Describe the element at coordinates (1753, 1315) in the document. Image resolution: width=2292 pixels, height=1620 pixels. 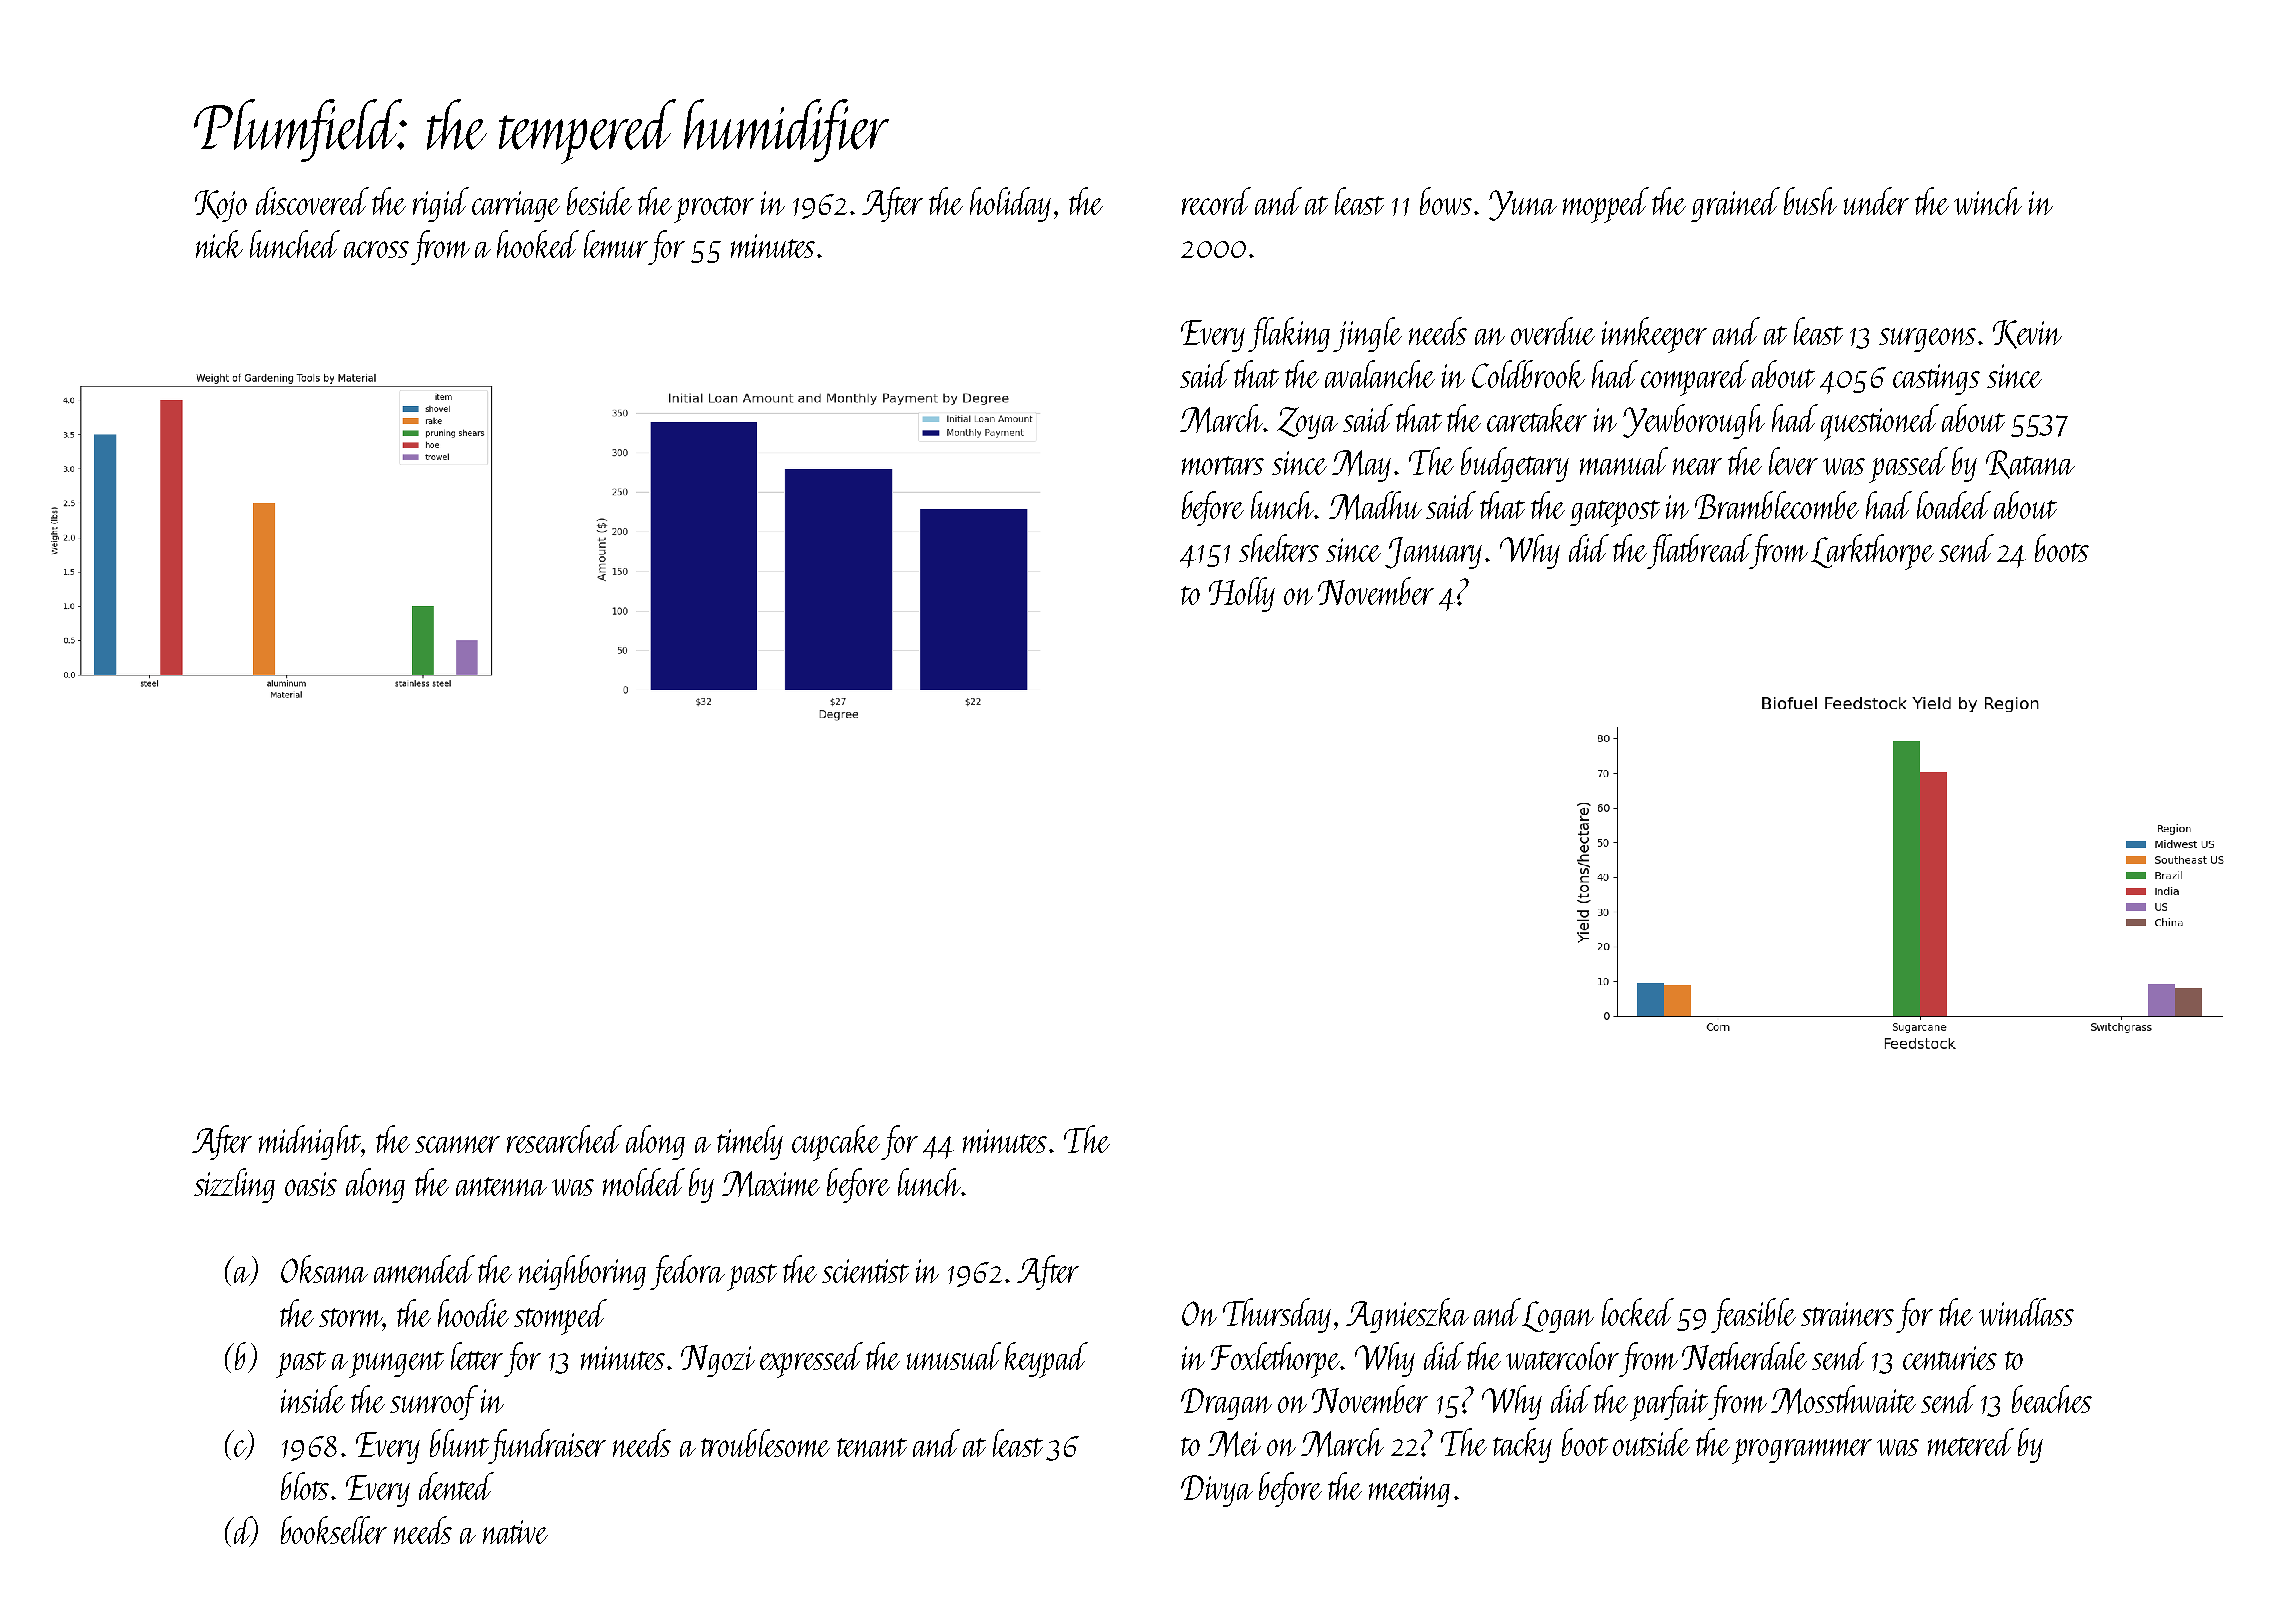
I see `feasible` at that location.
